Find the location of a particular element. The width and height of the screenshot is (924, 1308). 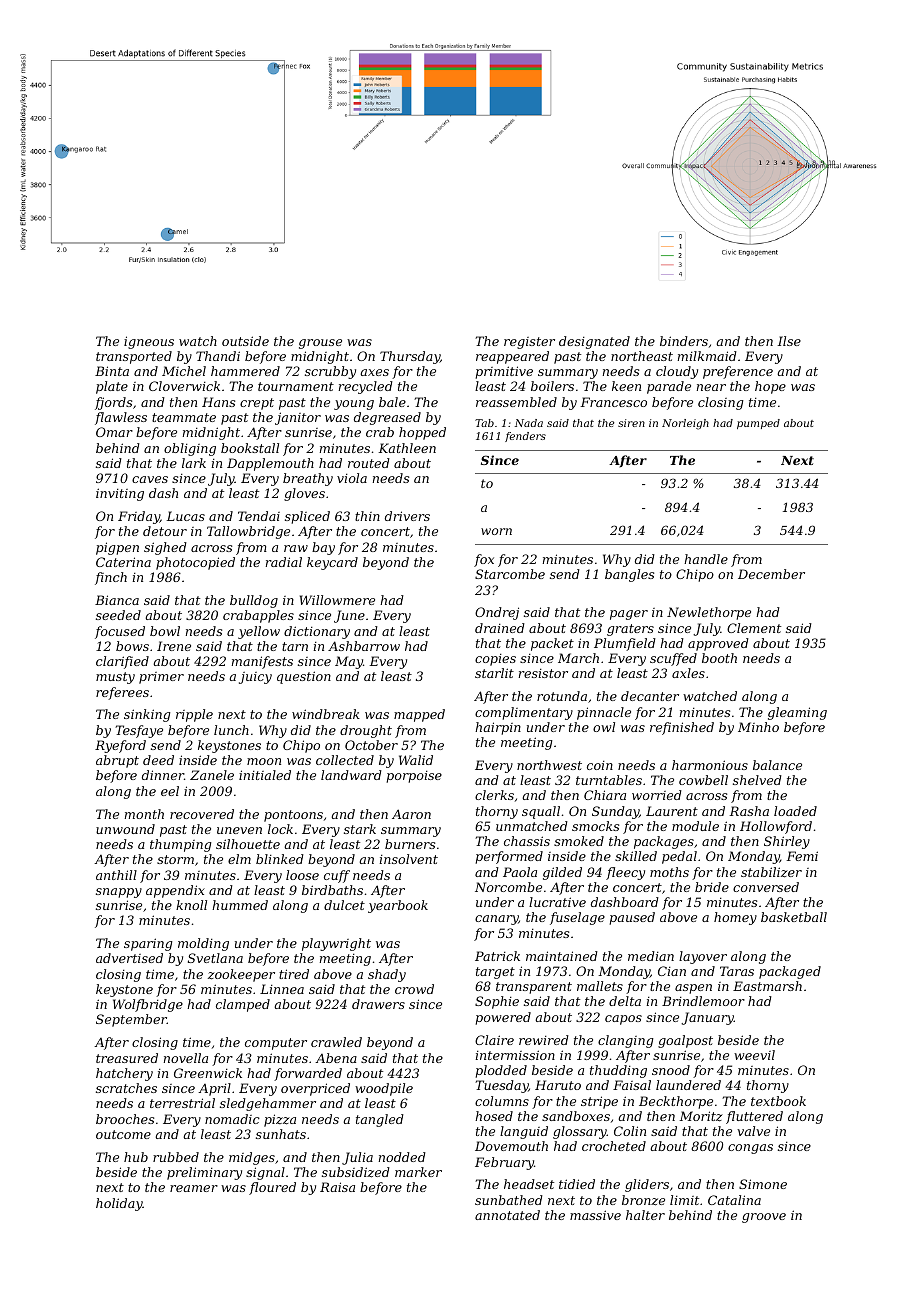

landward is located at coordinates (351, 775).
